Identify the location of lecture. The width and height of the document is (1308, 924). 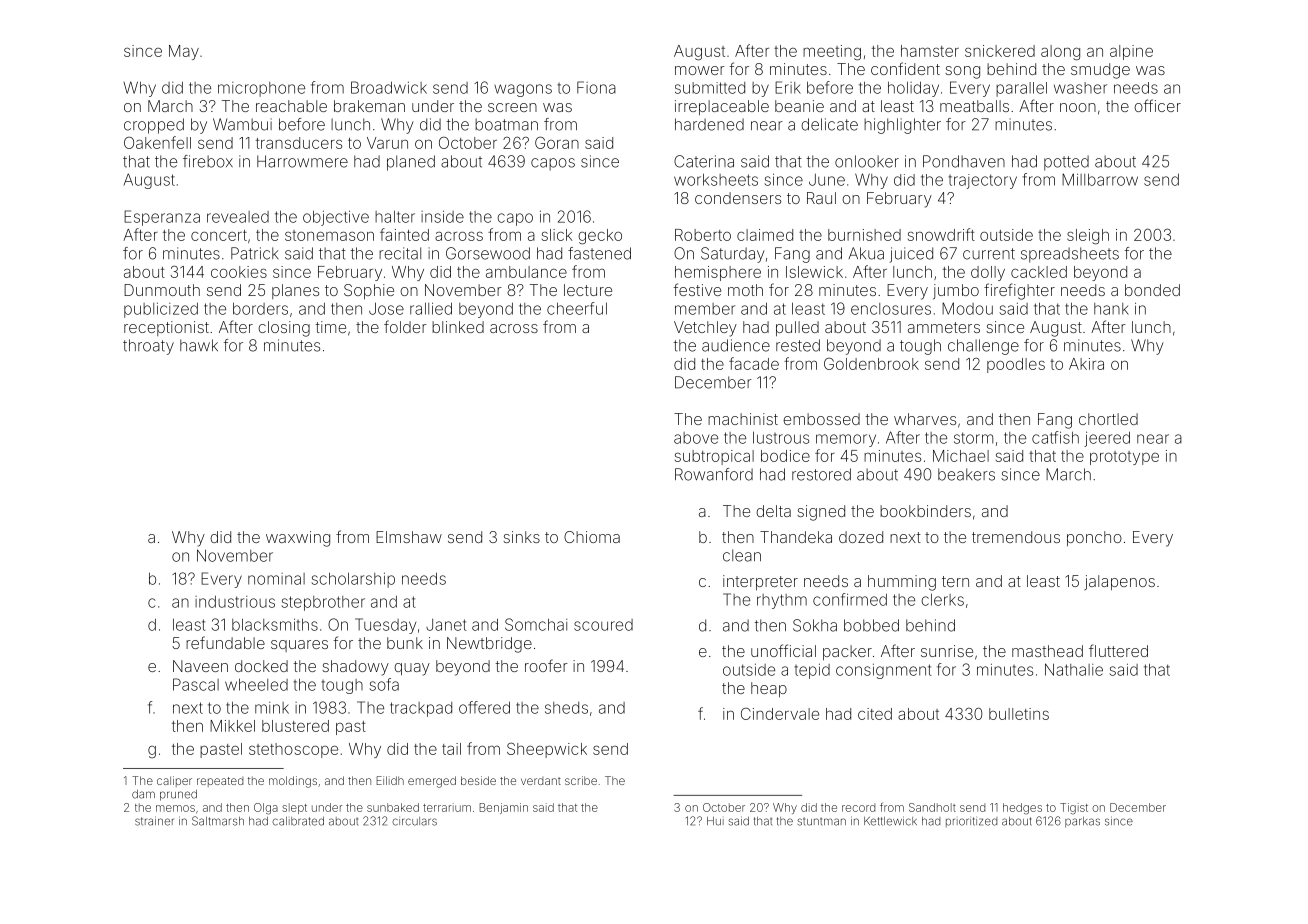
(588, 290).
